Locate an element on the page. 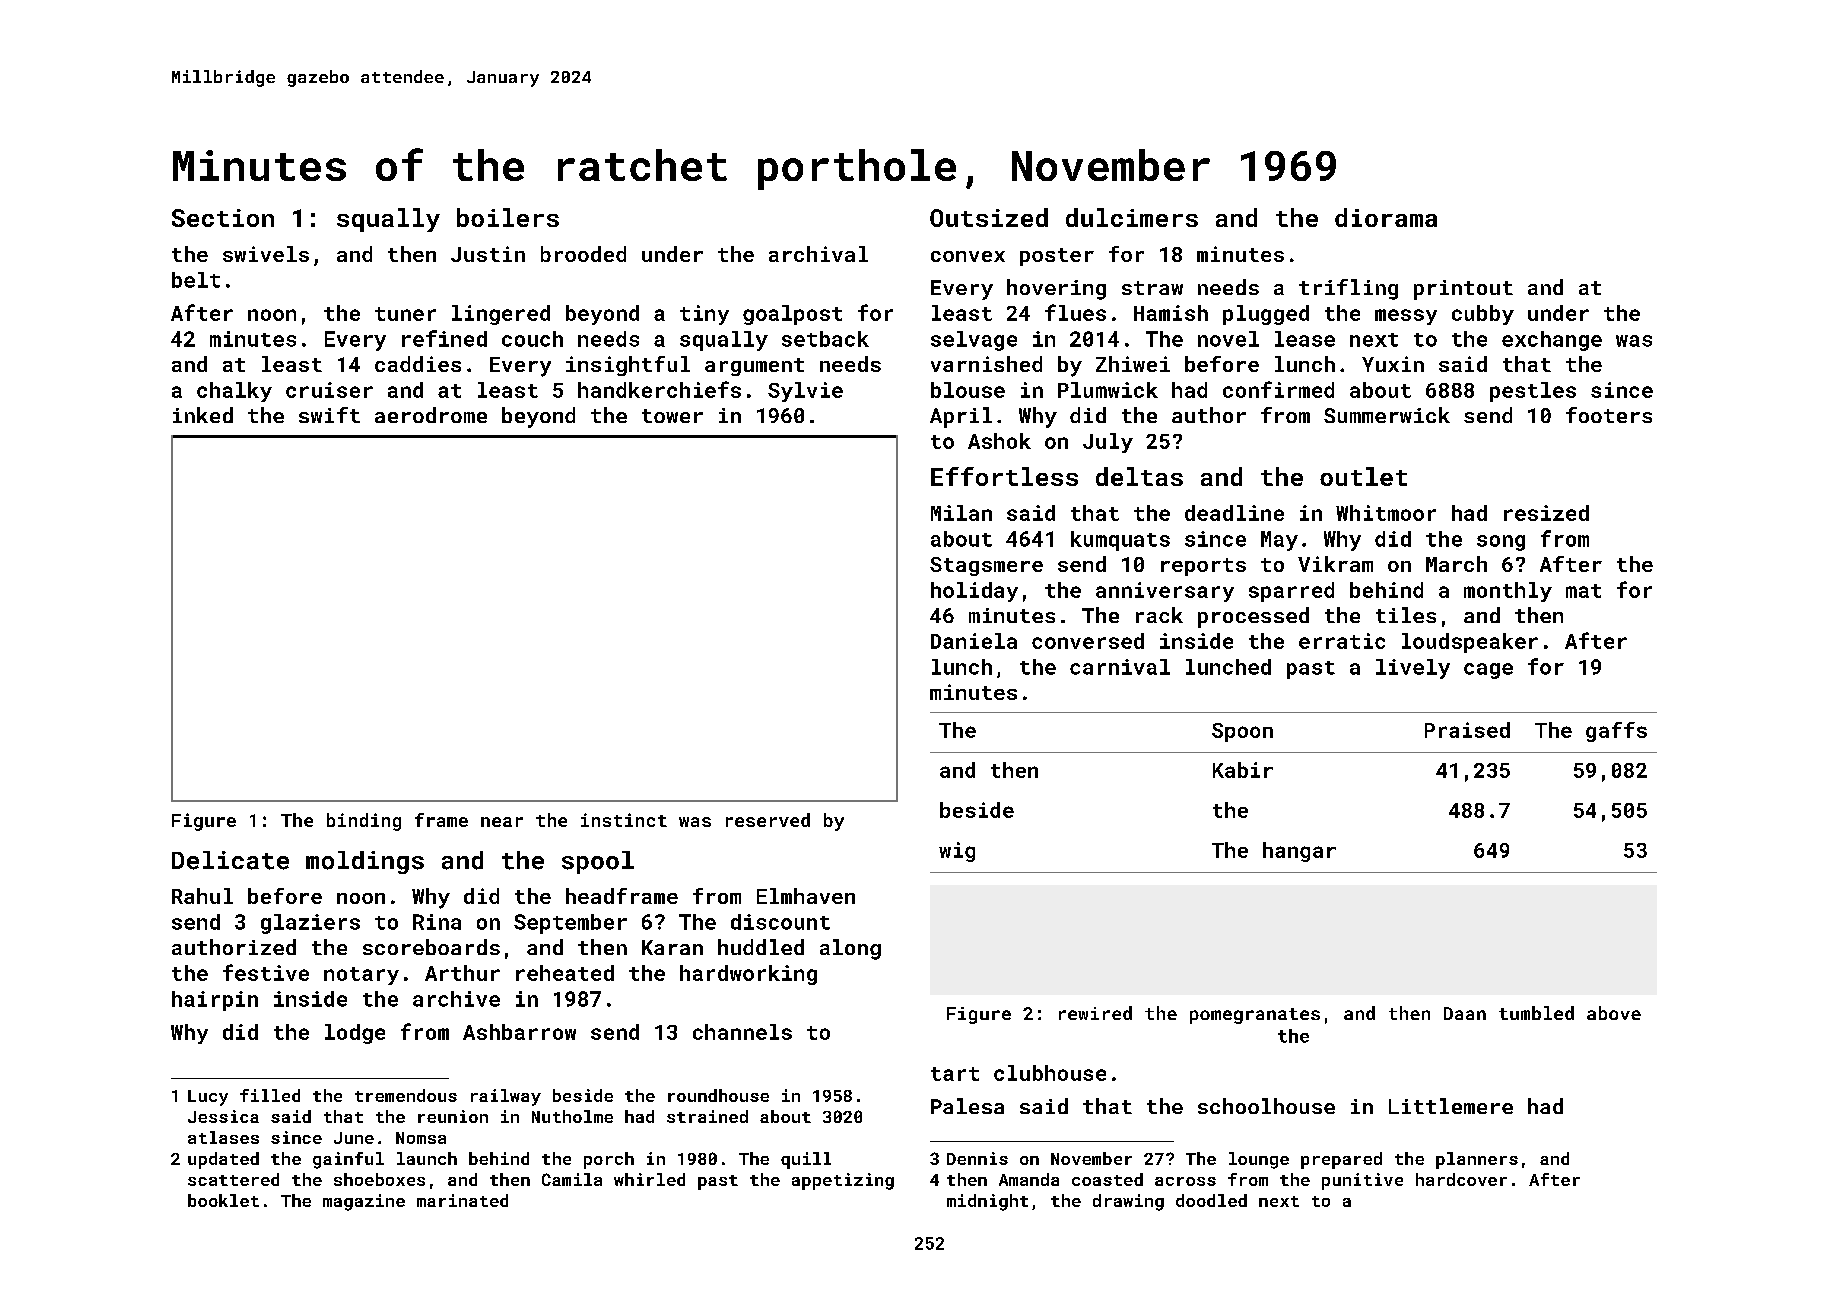  carnival is located at coordinates (1120, 667).
